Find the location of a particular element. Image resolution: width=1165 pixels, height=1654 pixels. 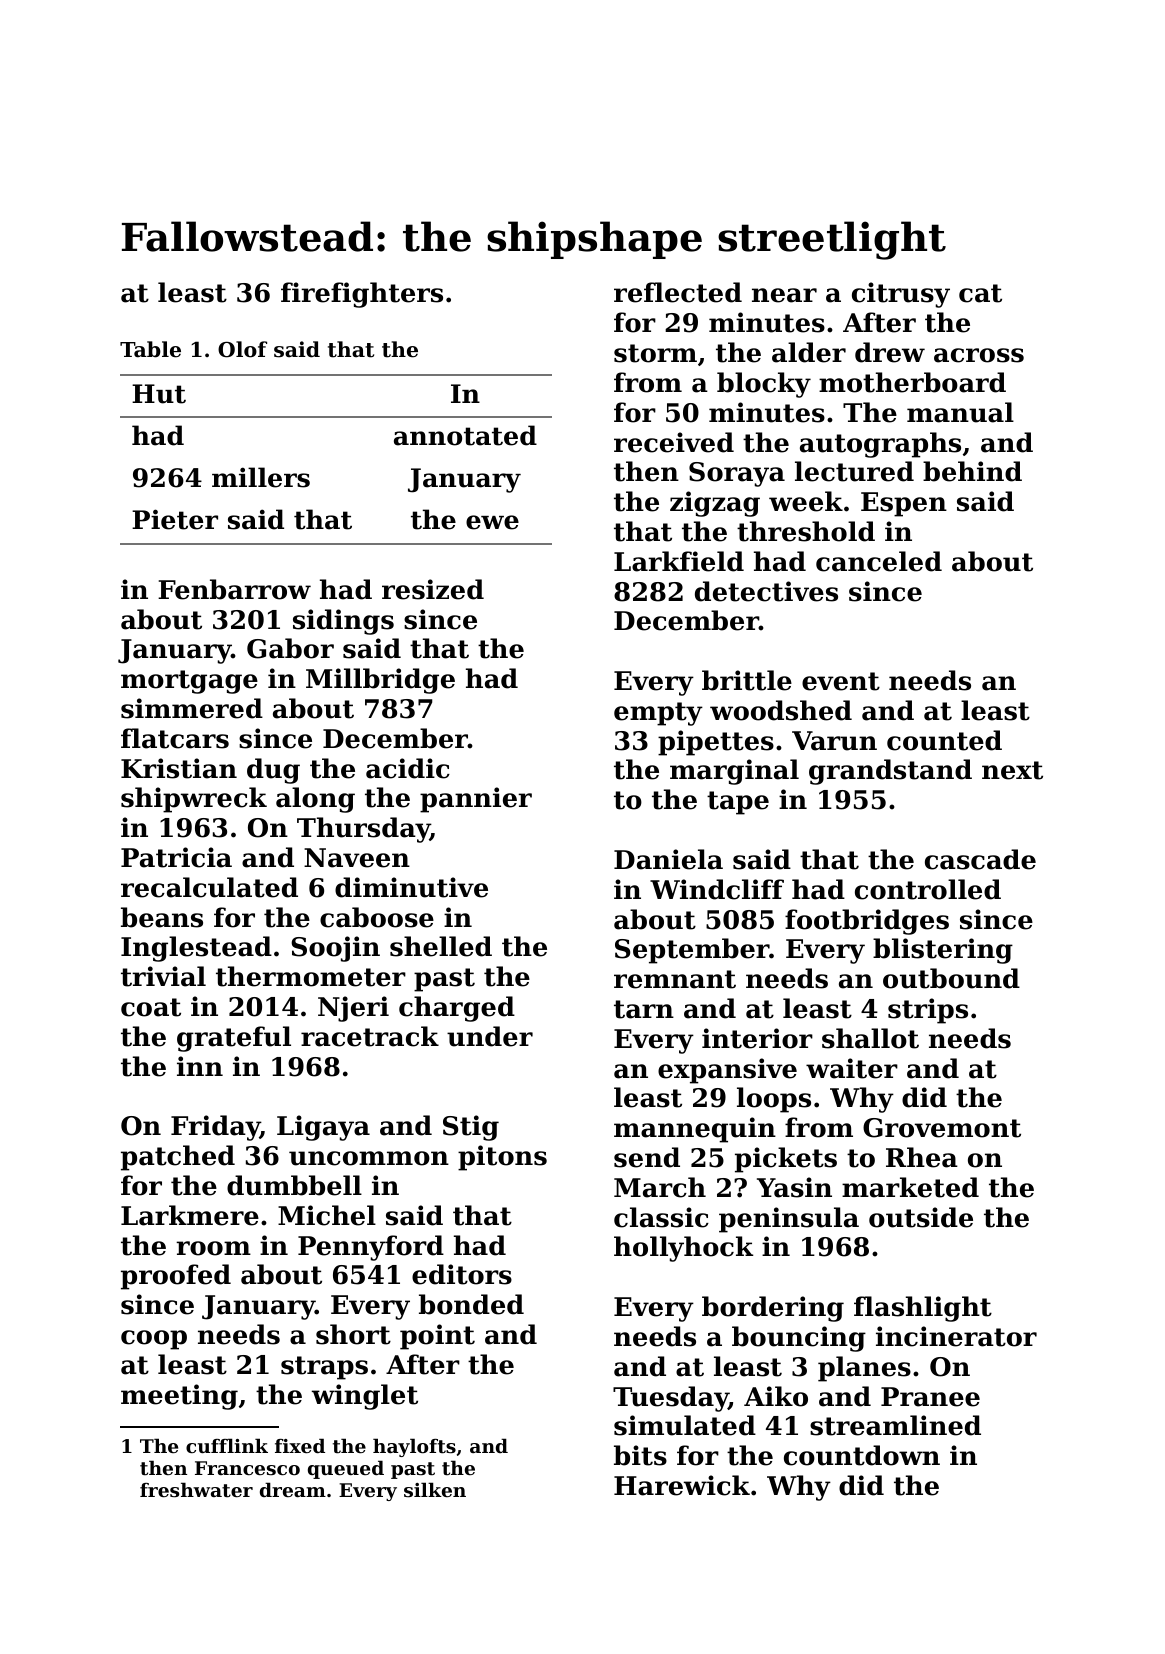

room is located at coordinates (213, 1248).
